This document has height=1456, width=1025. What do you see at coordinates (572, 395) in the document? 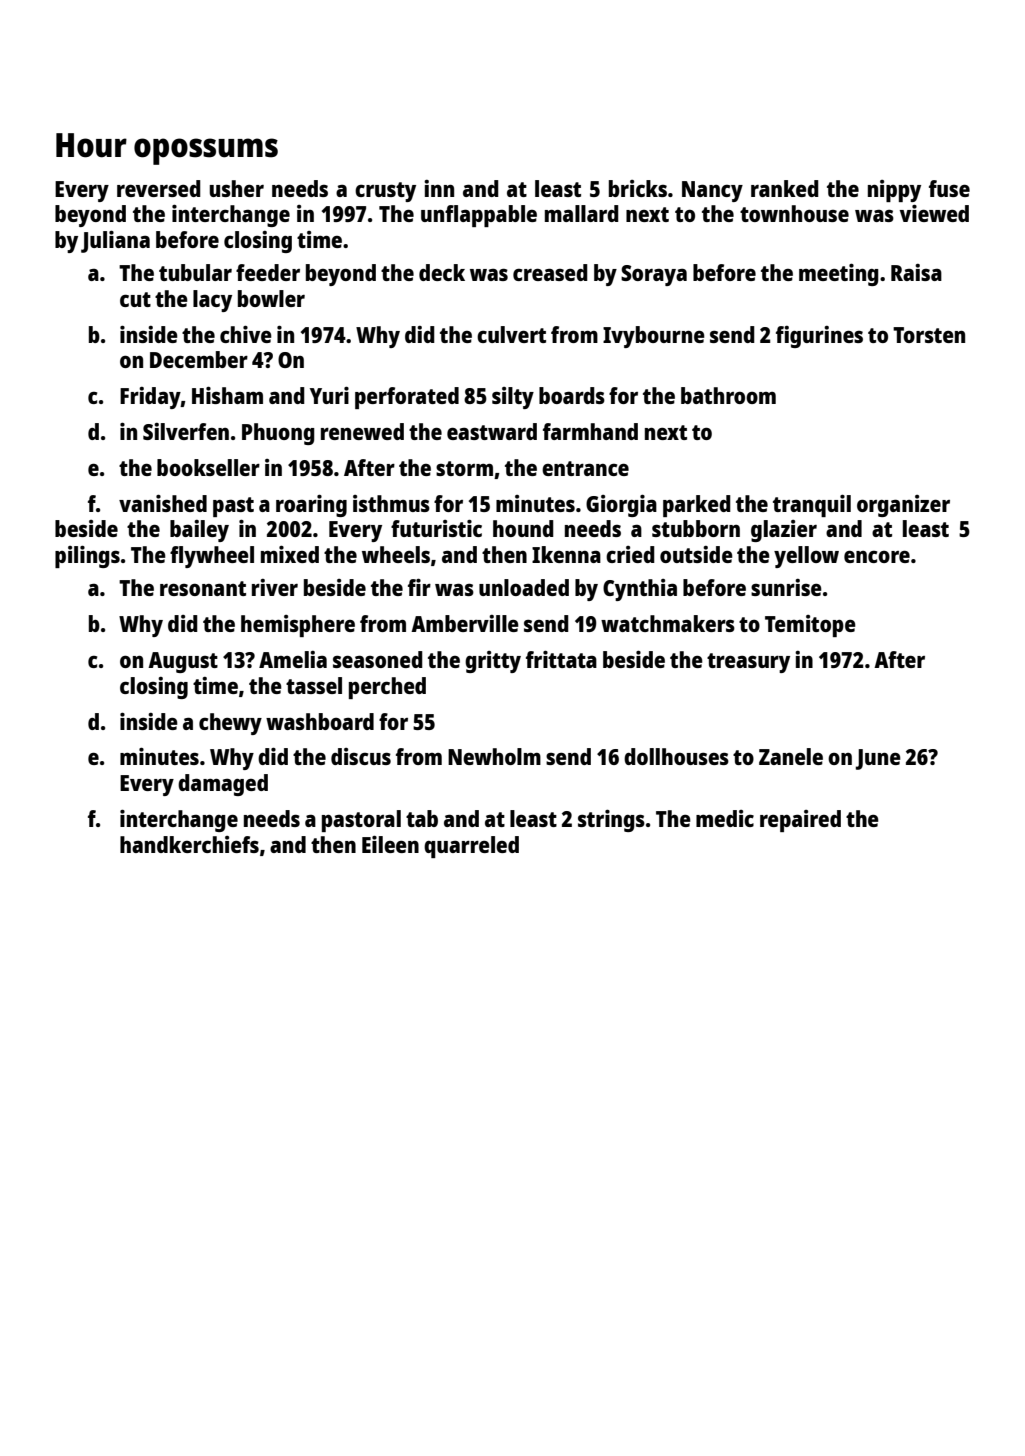
I see `boards` at bounding box center [572, 395].
